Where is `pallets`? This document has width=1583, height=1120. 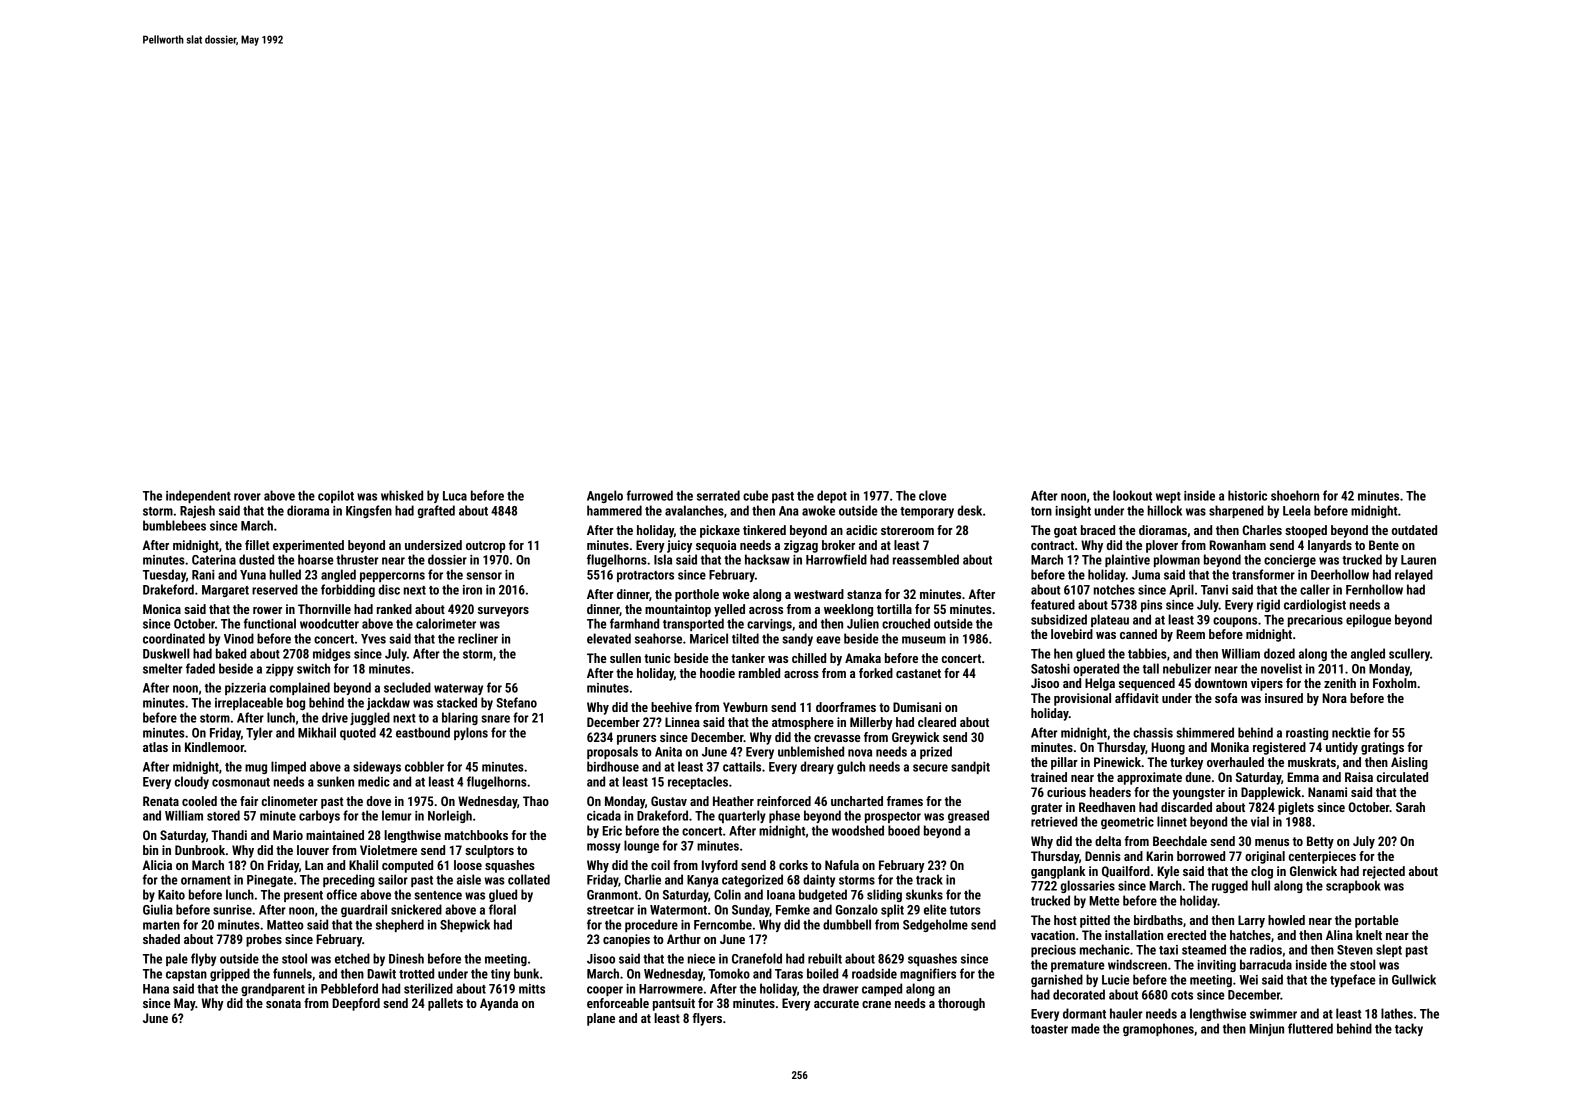 pallets is located at coordinates (445, 1004).
